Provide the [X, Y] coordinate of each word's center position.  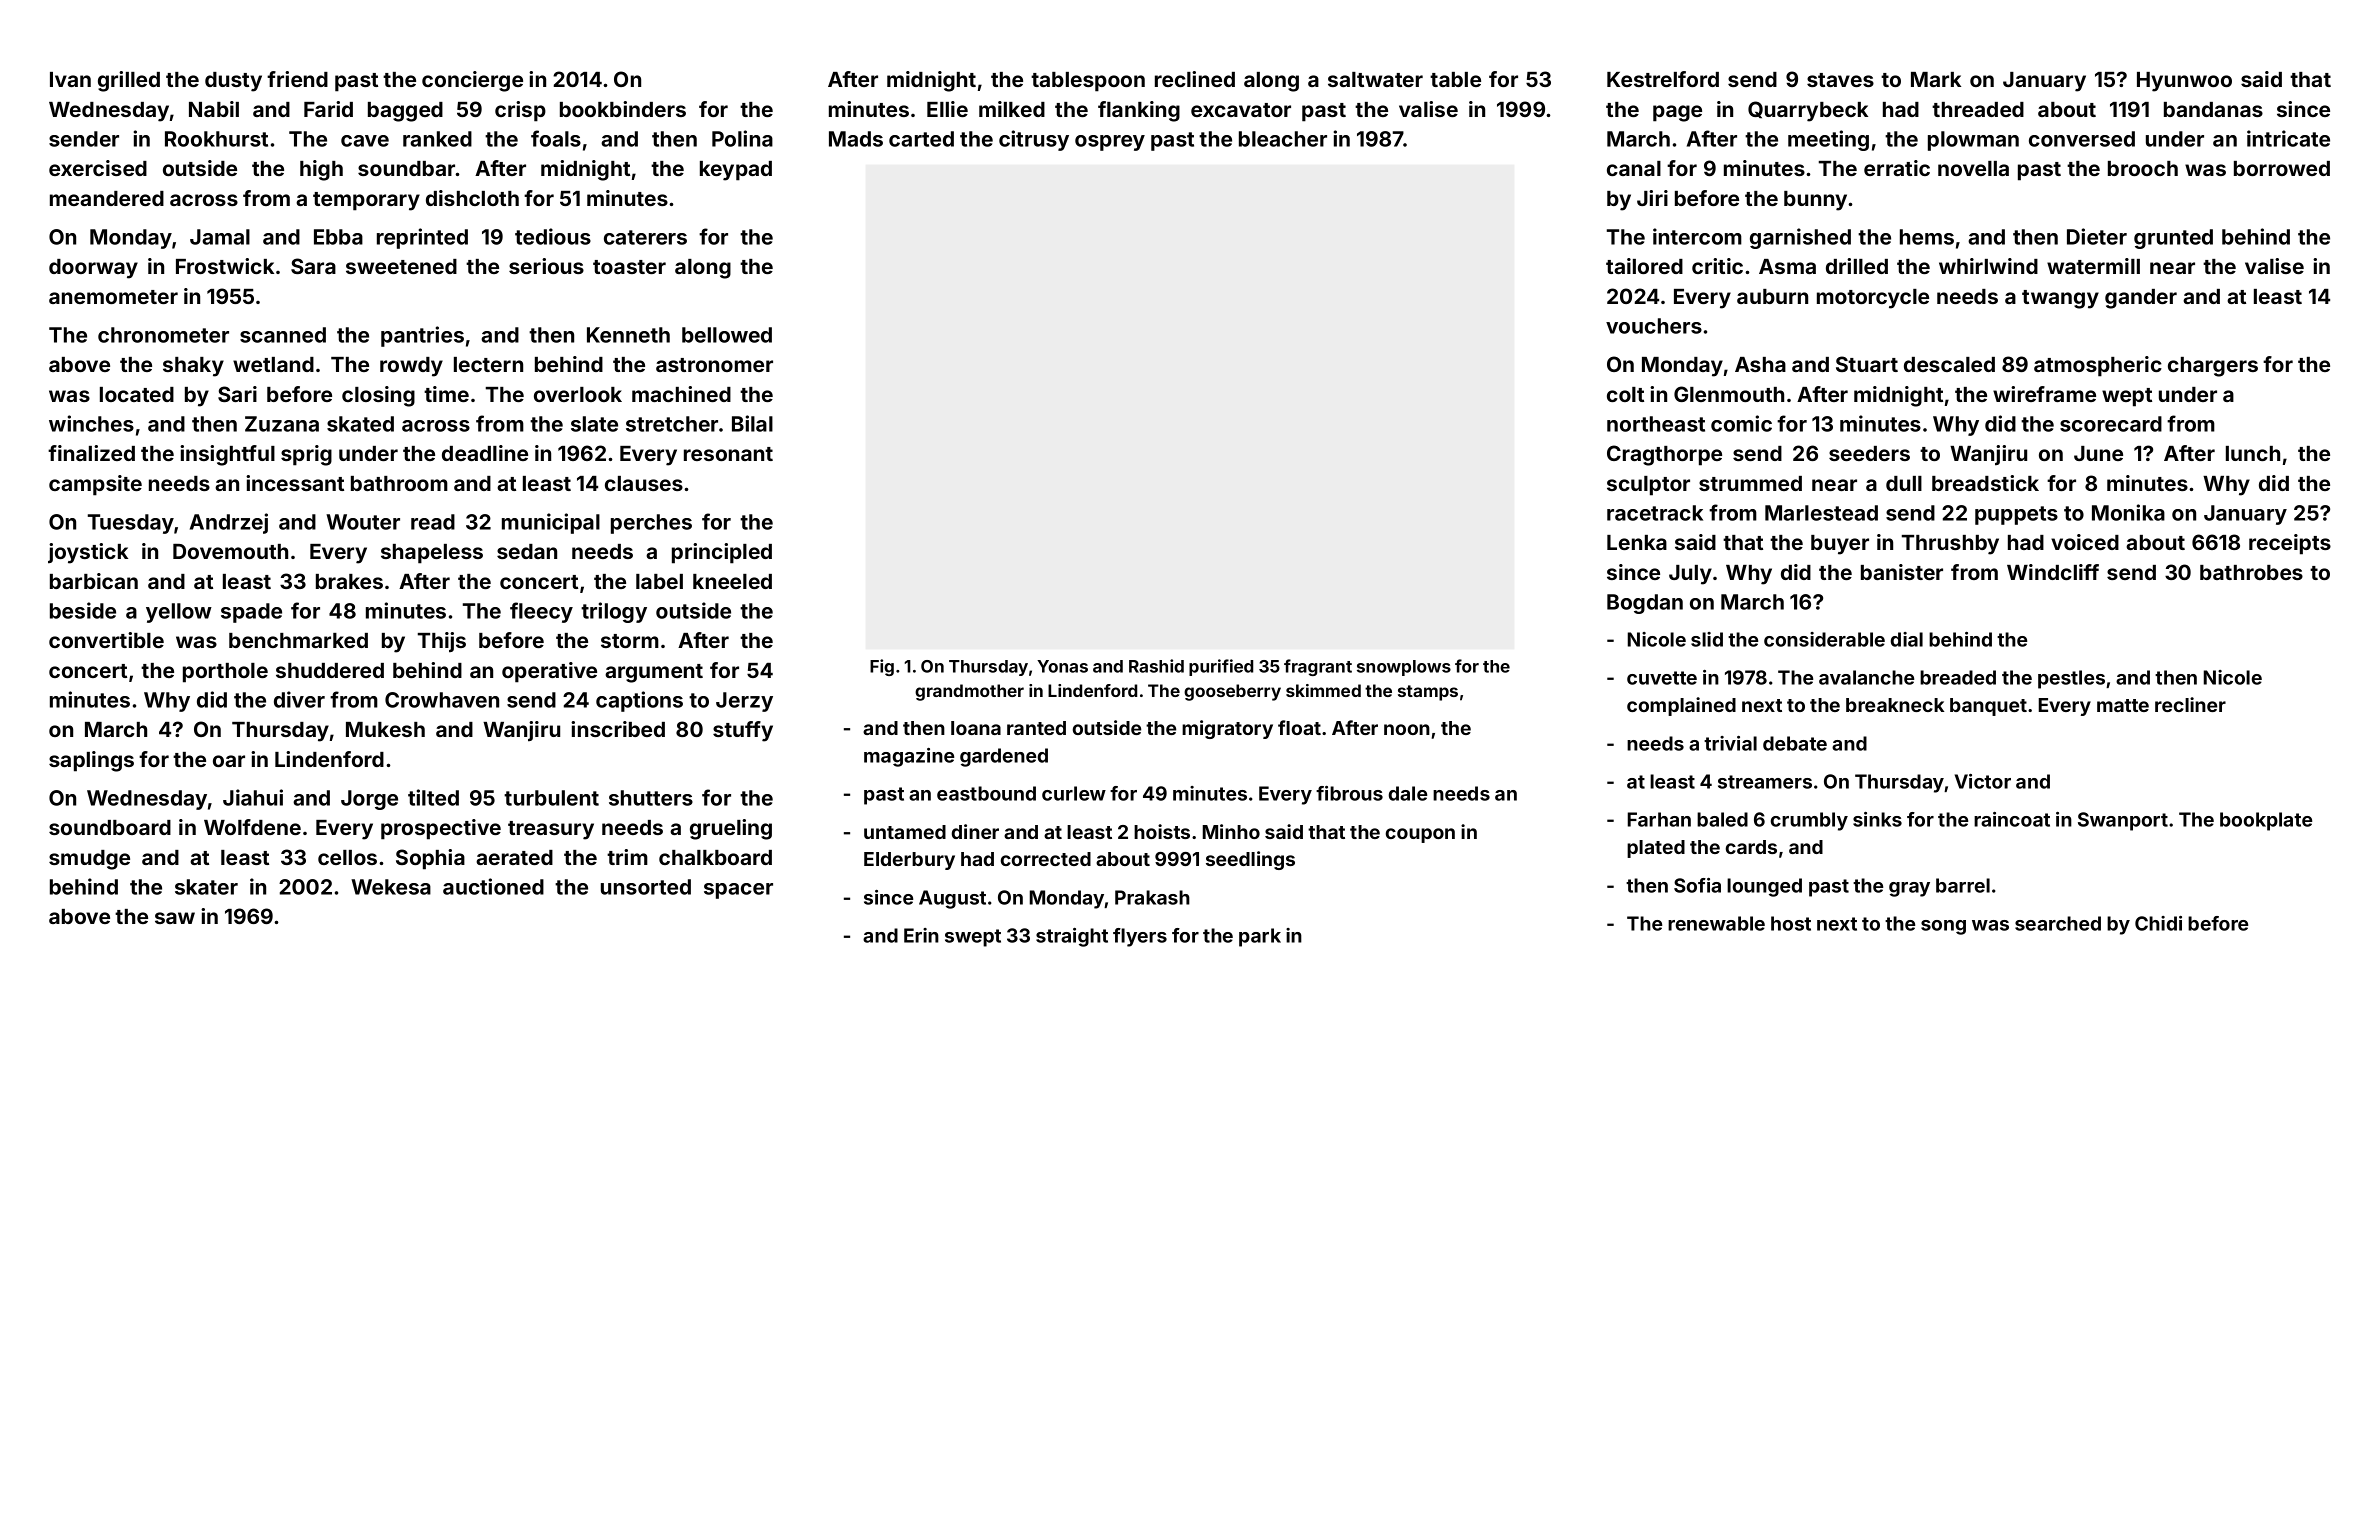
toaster [629, 267]
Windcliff [2053, 572]
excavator [1241, 110]
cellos [347, 857]
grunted [2173, 239]
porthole [225, 673]
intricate [2288, 138]
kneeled [732, 581]
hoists [1162, 831]
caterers [645, 237]
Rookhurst [216, 139]
